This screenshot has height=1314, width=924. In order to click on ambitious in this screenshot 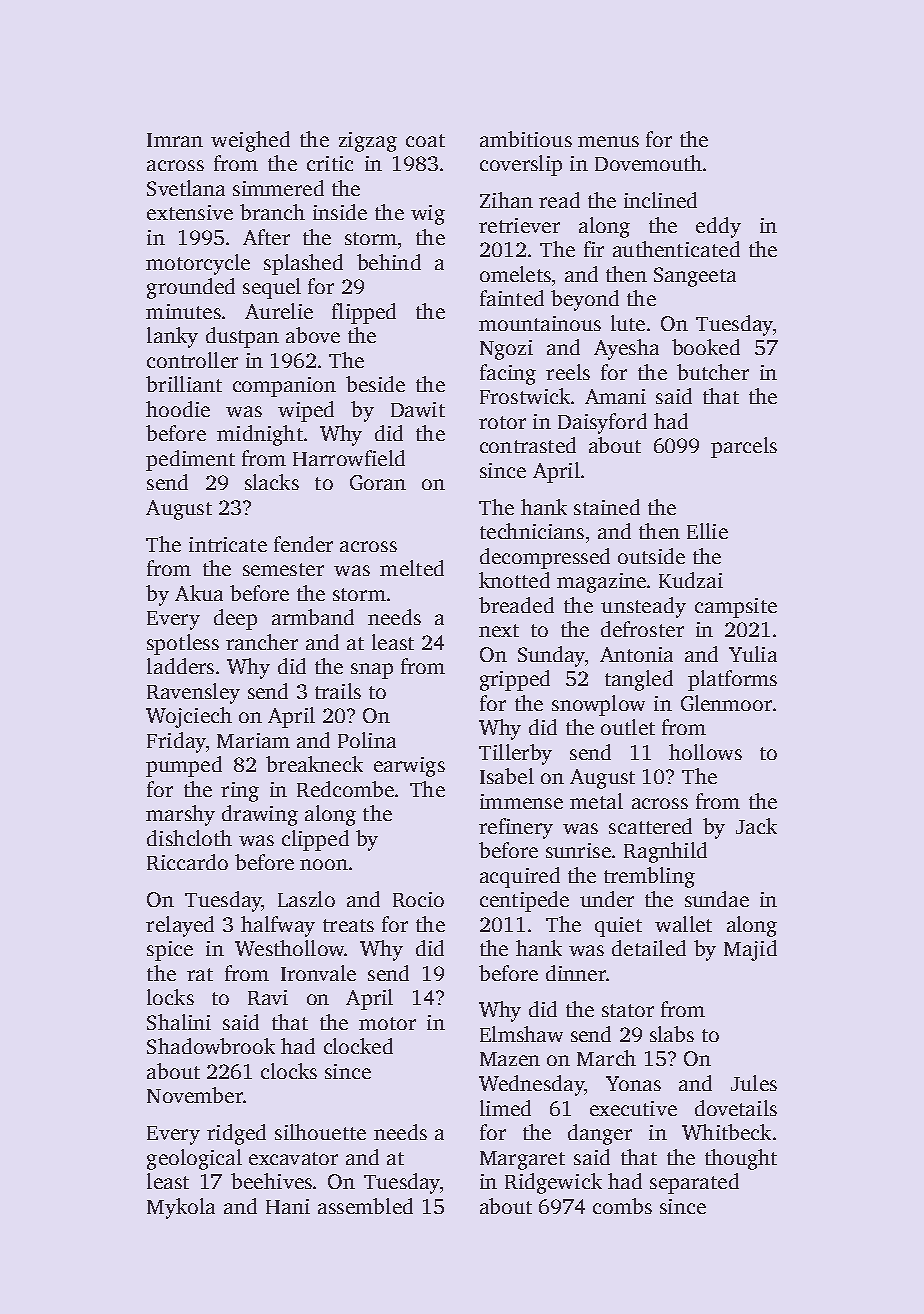, I will do `click(526, 139)`.
